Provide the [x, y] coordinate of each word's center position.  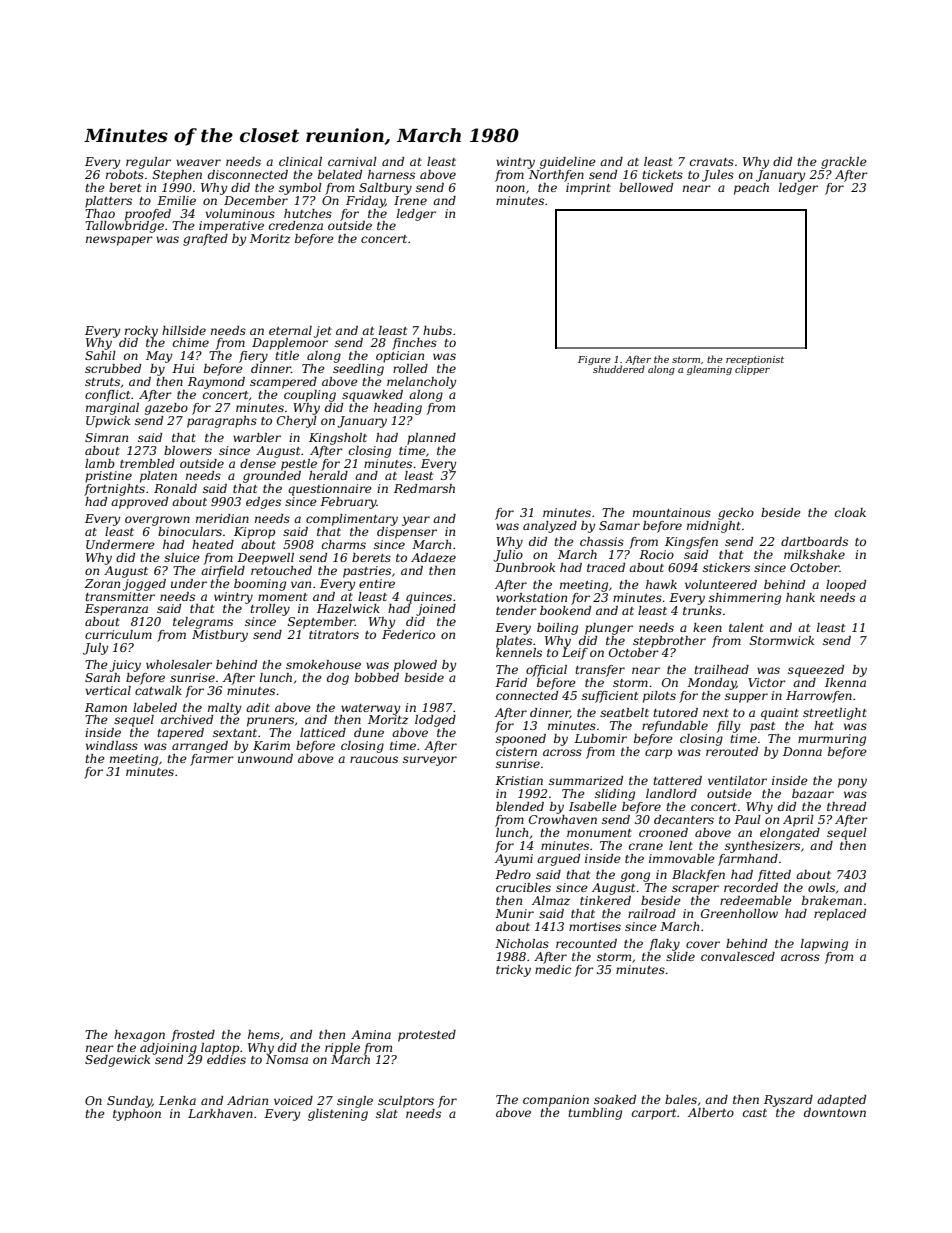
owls [821, 887]
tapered [180, 734]
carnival [352, 161]
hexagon [139, 1036]
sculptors [406, 1102]
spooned [521, 740]
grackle [844, 163]
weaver [198, 162]
